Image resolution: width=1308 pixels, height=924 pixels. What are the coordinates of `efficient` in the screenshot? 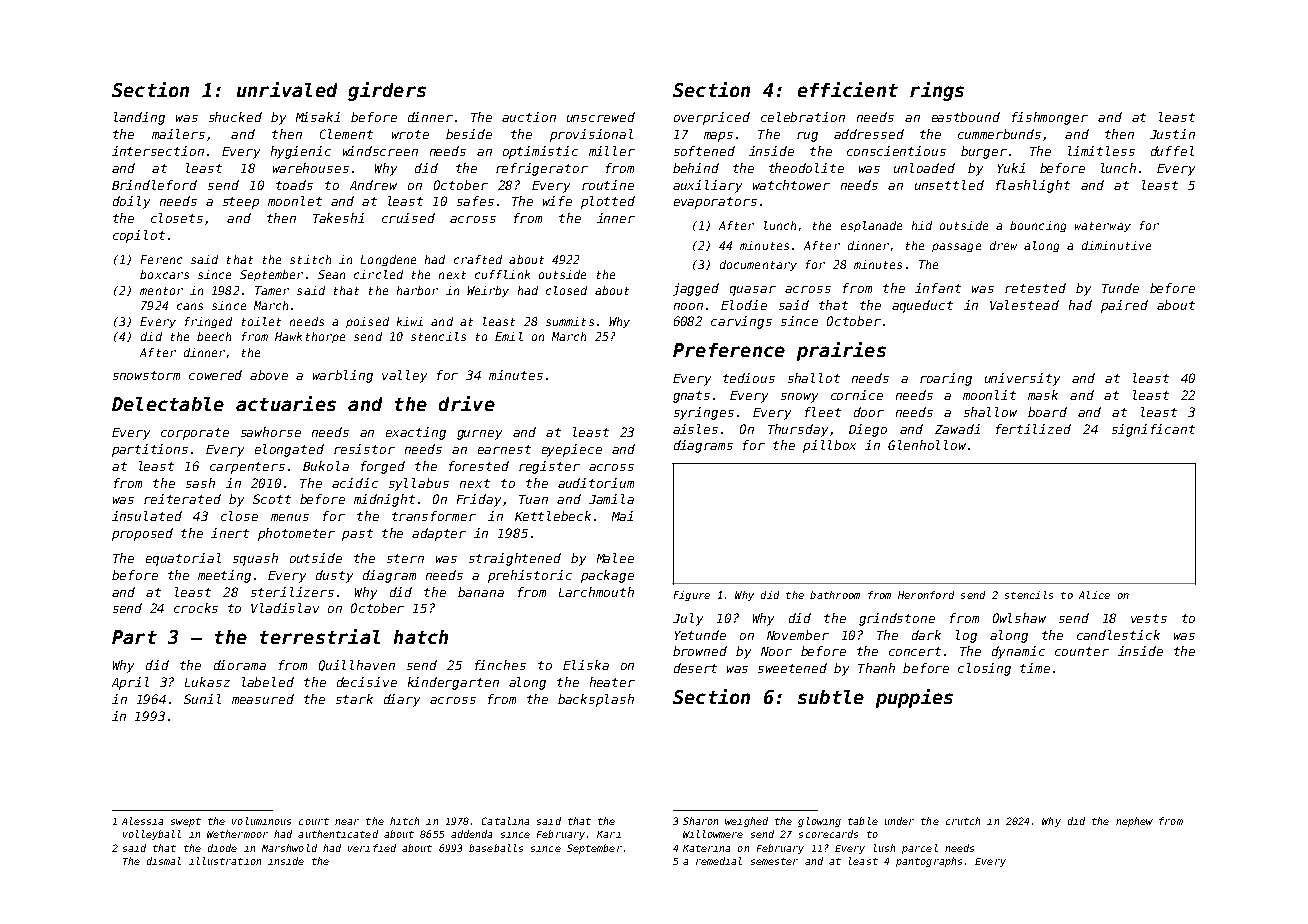 It's located at (848, 89).
